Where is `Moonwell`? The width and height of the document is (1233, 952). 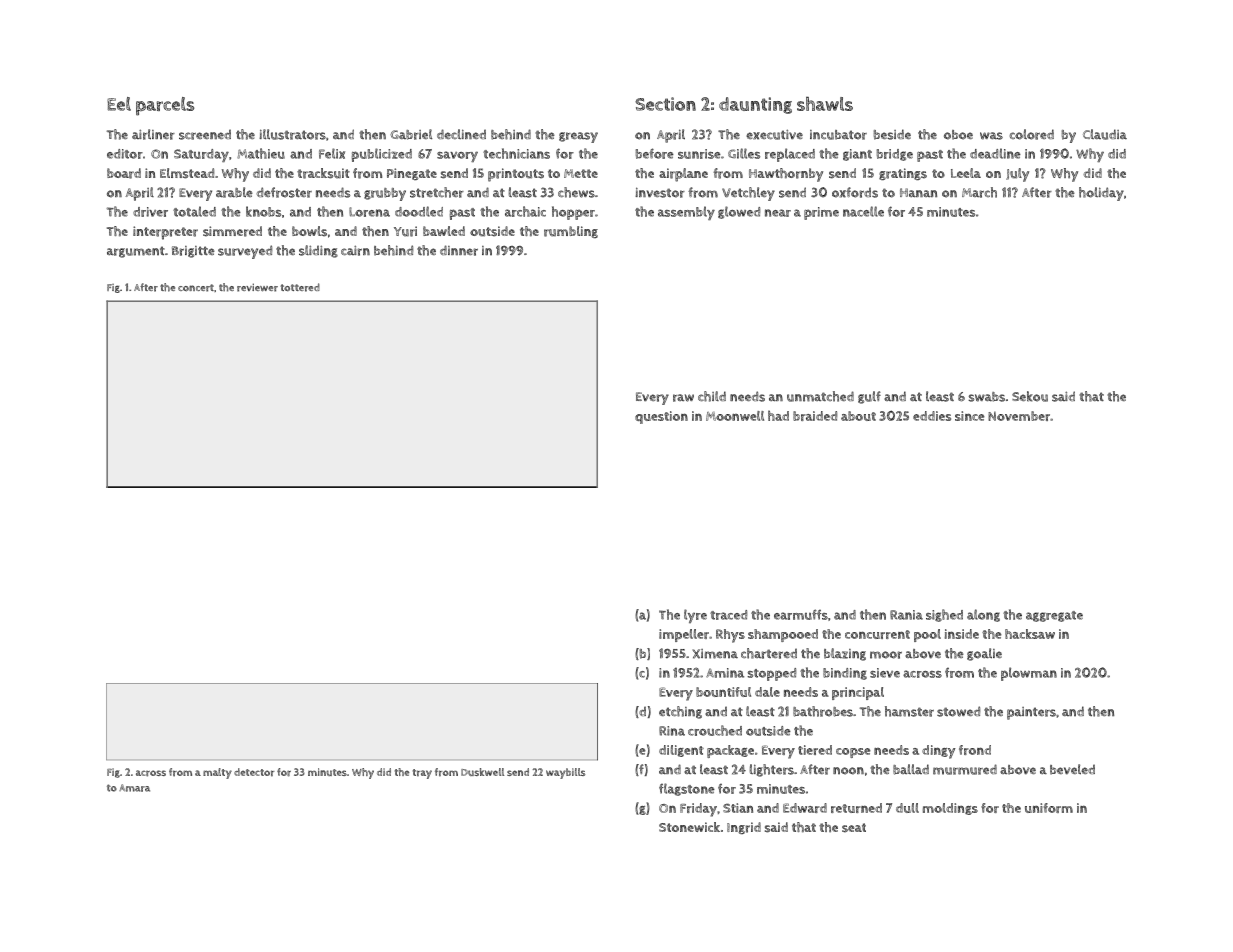
Moonwell is located at coordinates (735, 416).
